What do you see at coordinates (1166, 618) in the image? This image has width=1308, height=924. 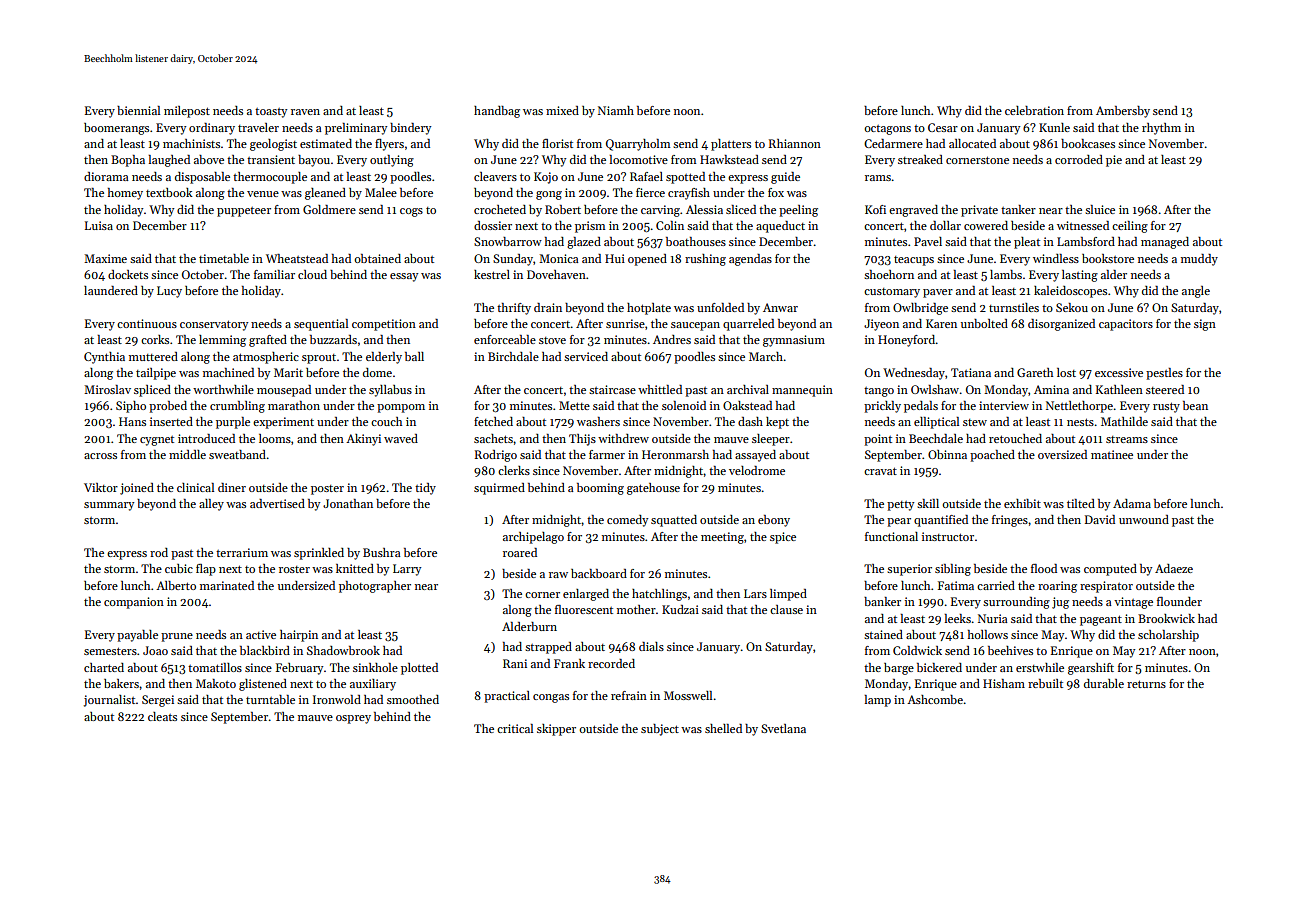 I see `Brookwick` at bounding box center [1166, 618].
